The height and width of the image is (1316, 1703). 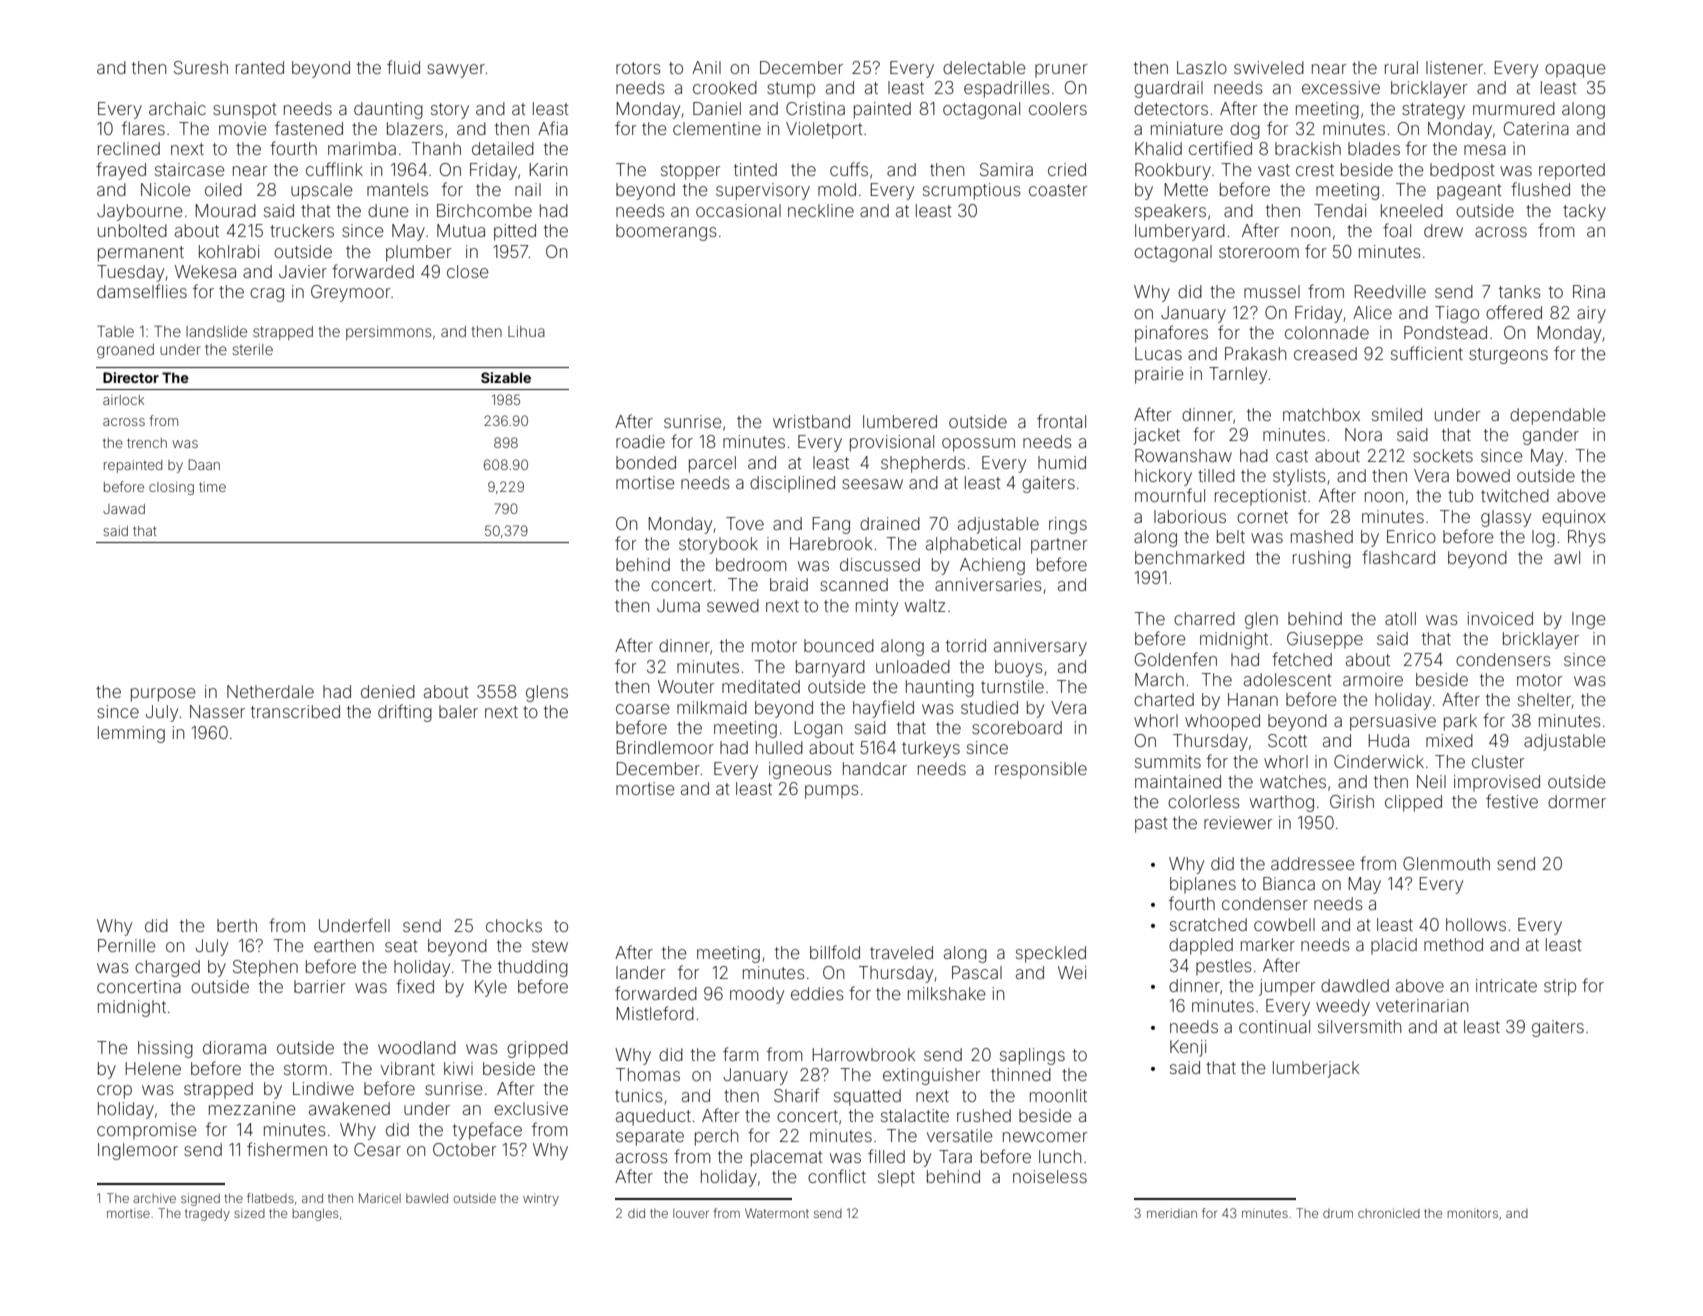 What do you see at coordinates (212, 487) in the image?
I see `time` at bounding box center [212, 487].
